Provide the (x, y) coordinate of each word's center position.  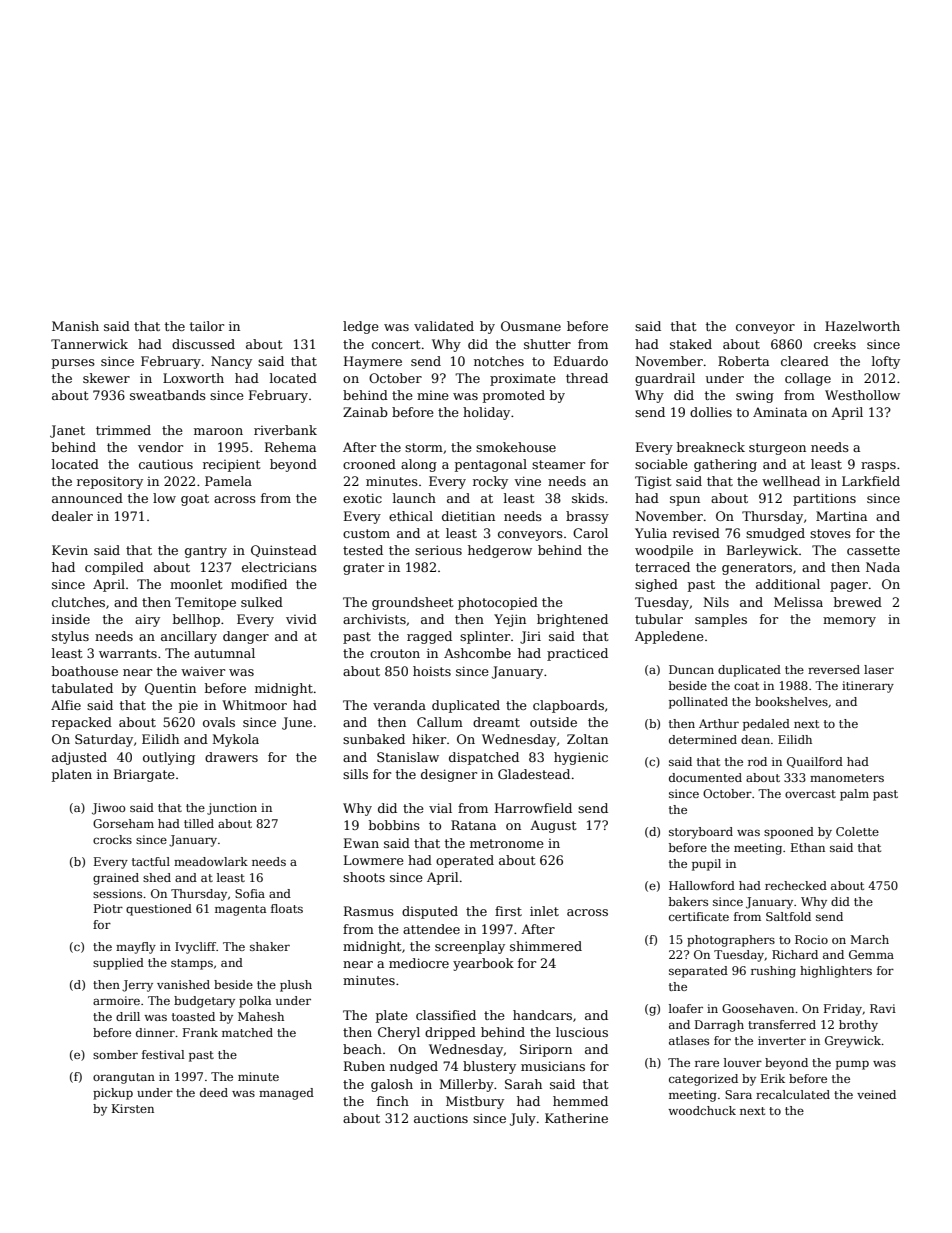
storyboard (701, 833)
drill (128, 1016)
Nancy (231, 362)
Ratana (473, 825)
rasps (878, 467)
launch (414, 498)
